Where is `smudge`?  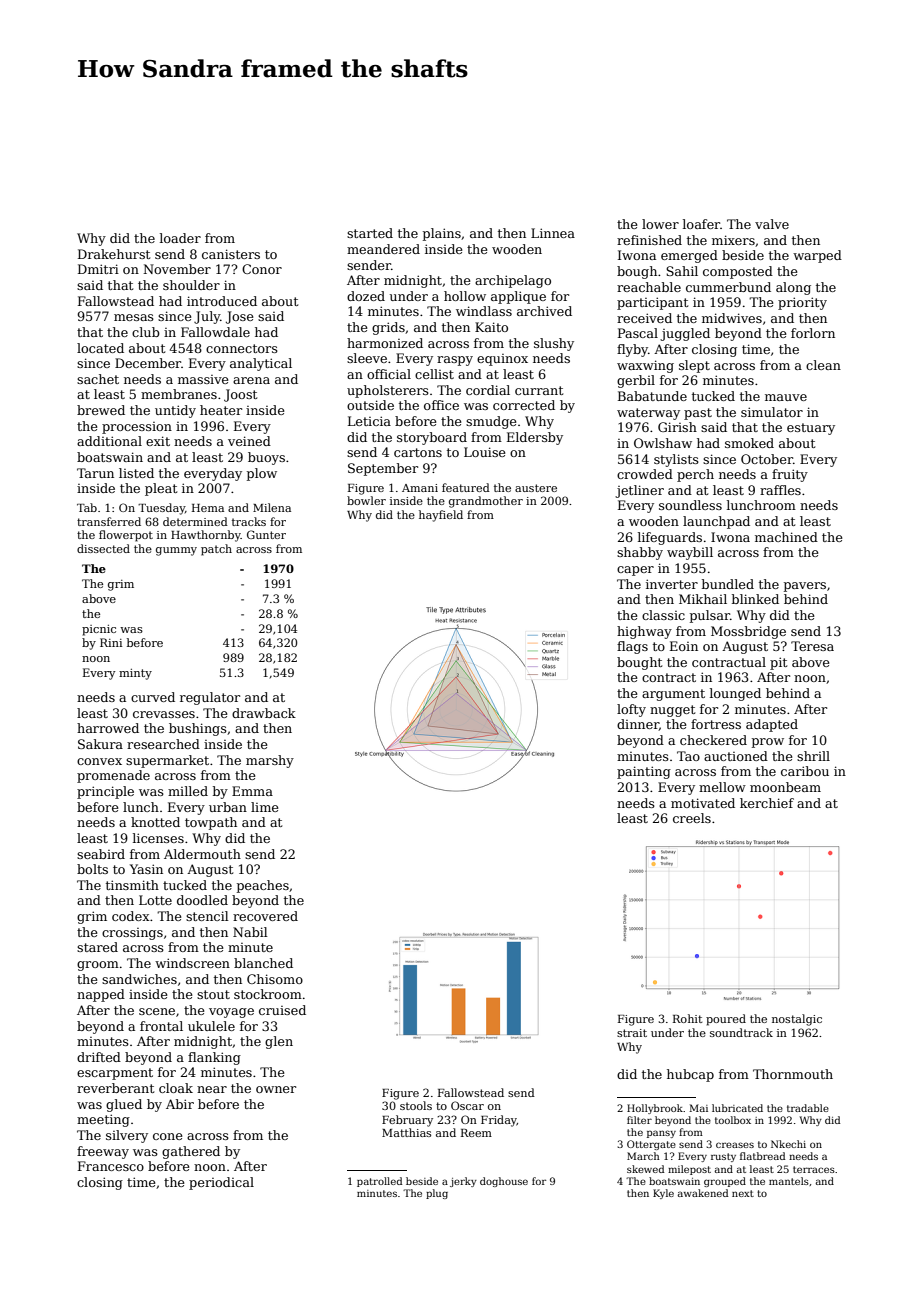
smudge is located at coordinates (491, 422).
